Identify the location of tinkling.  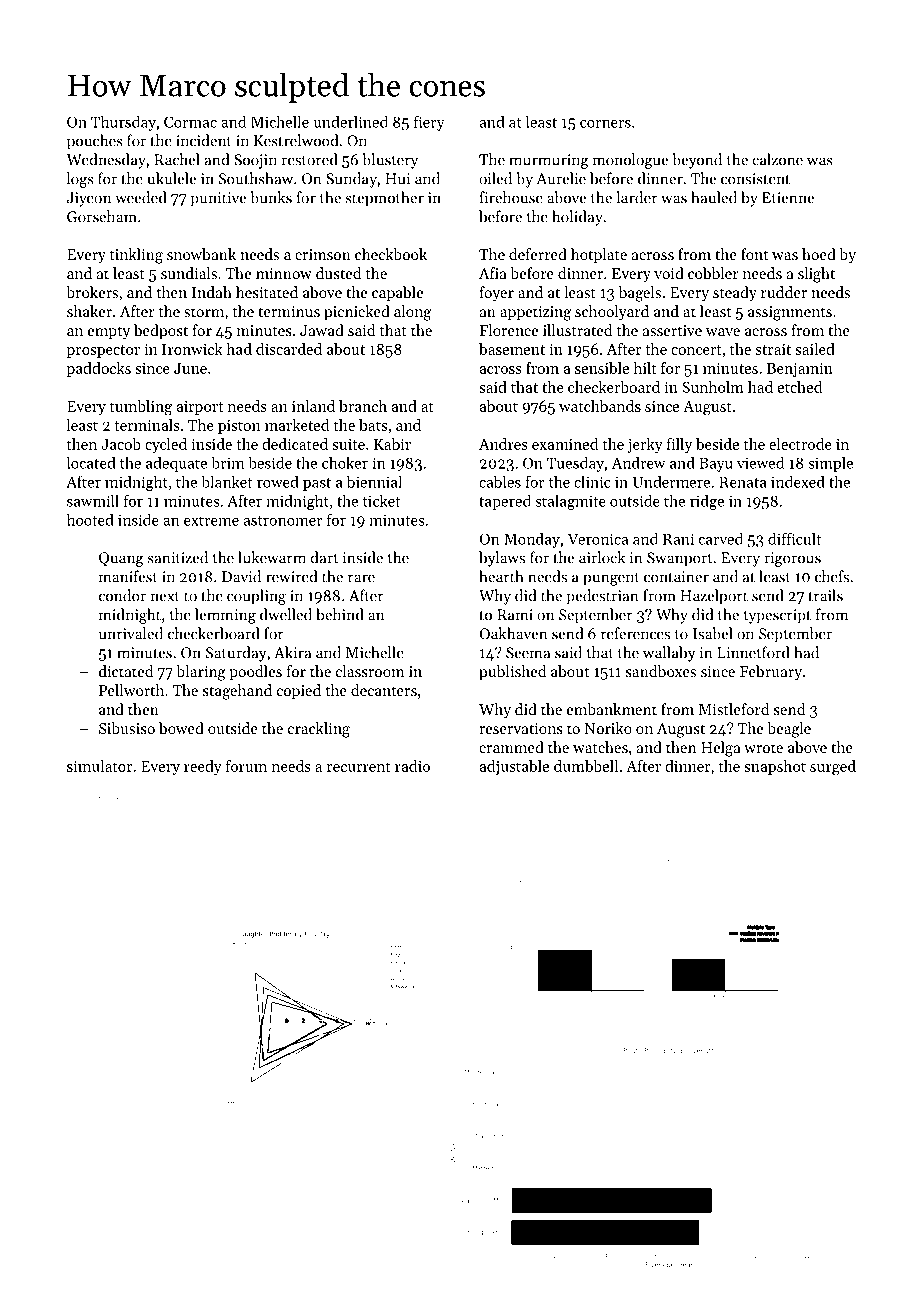
(136, 256).
